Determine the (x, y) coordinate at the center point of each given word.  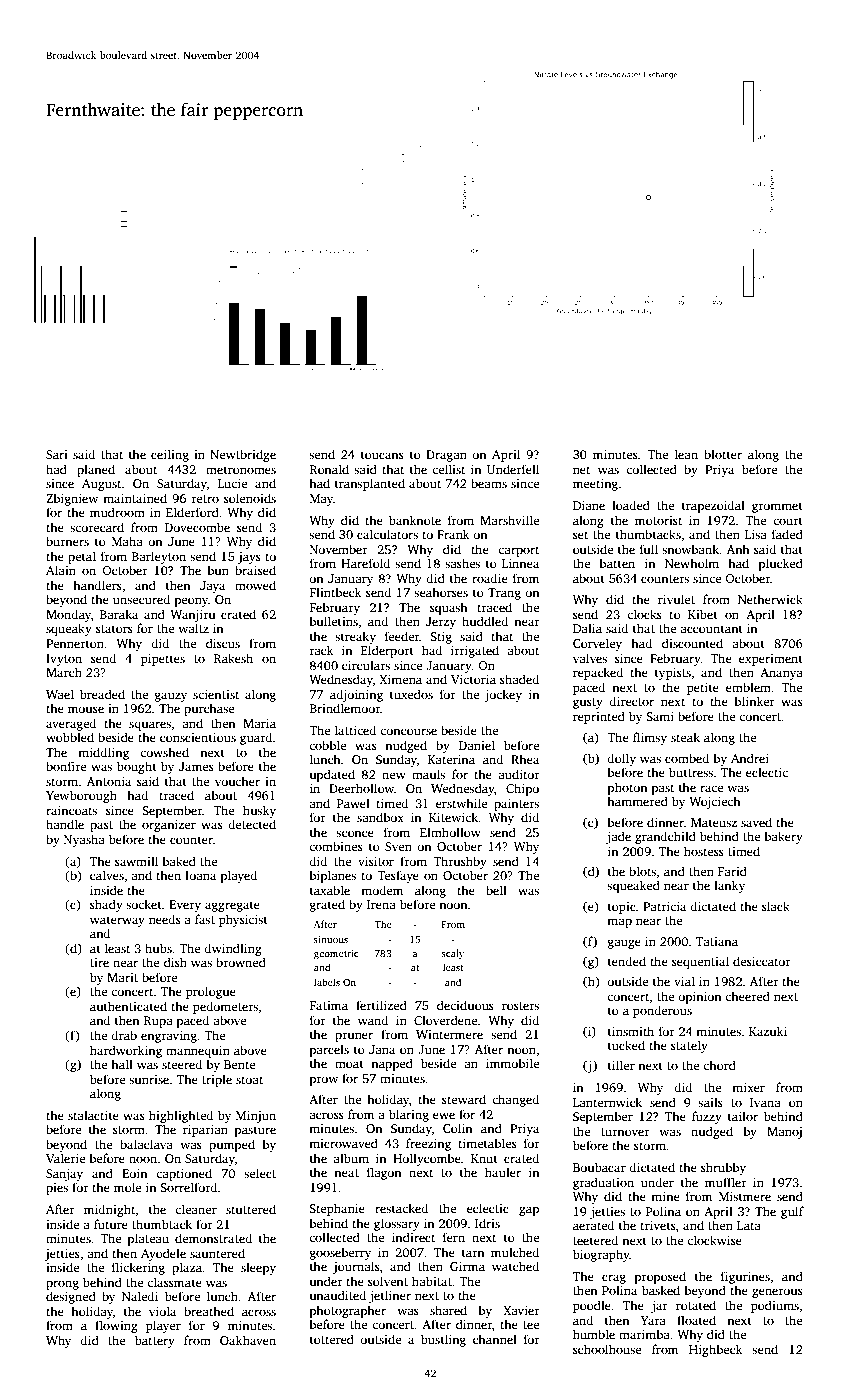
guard (256, 738)
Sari (57, 454)
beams (489, 483)
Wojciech (715, 802)
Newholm (692, 563)
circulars (366, 665)
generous (777, 1293)
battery (155, 1341)
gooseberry (340, 1253)
